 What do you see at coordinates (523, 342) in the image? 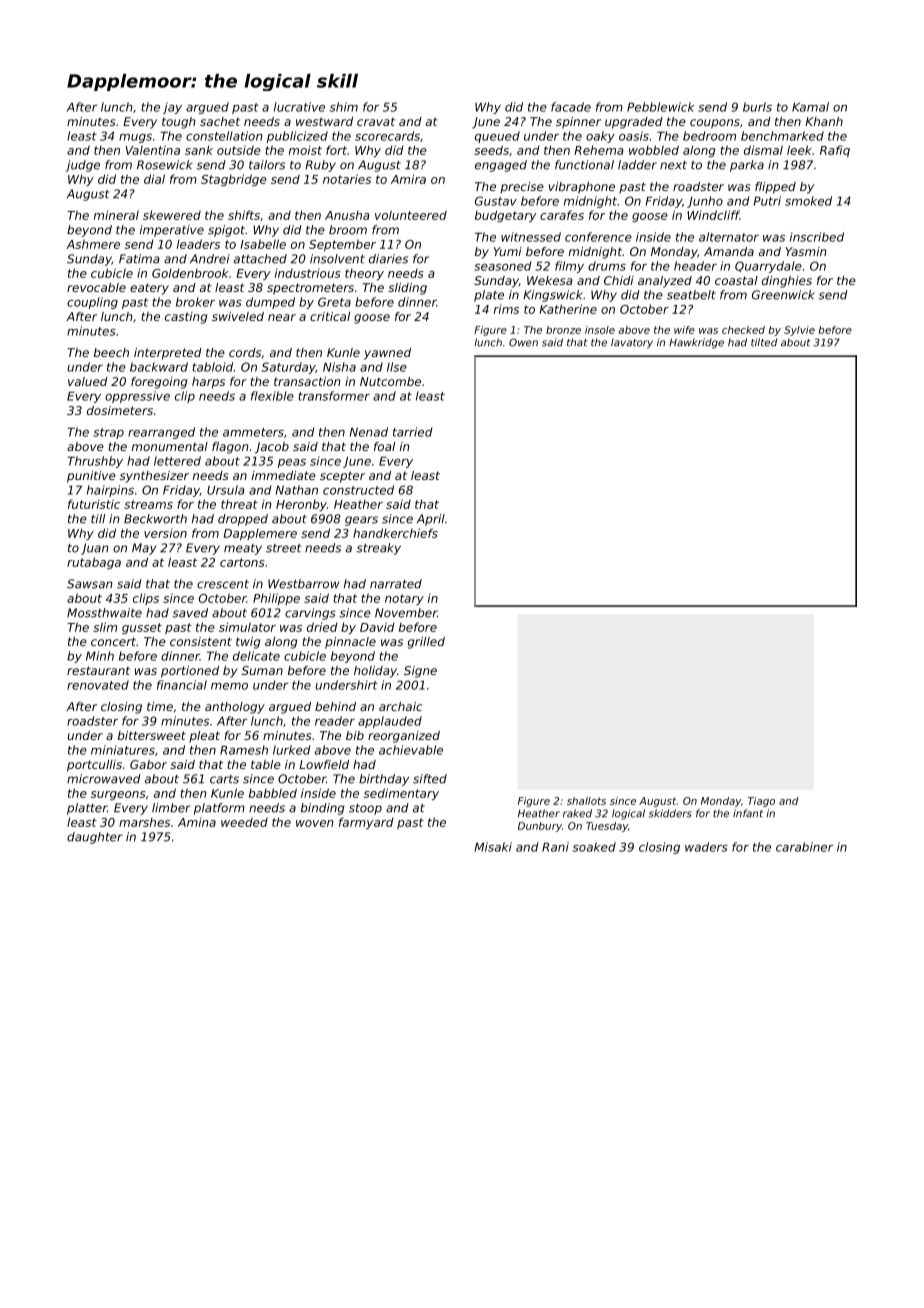
I see `Owen` at bounding box center [523, 342].
